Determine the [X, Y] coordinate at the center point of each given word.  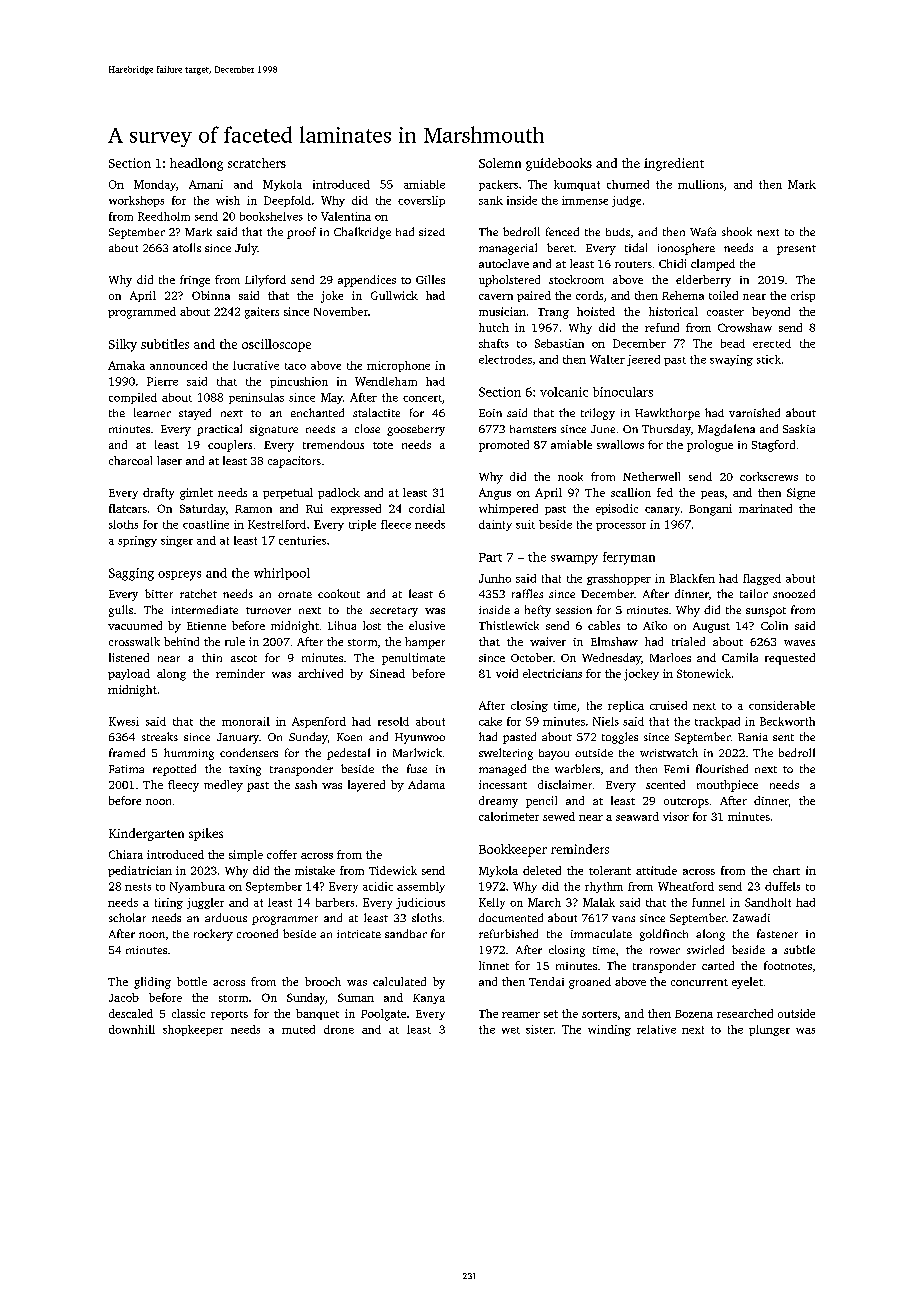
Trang [553, 313]
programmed [142, 313]
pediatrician [140, 871]
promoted [504, 446]
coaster [725, 312]
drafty [158, 494]
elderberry [703, 281]
